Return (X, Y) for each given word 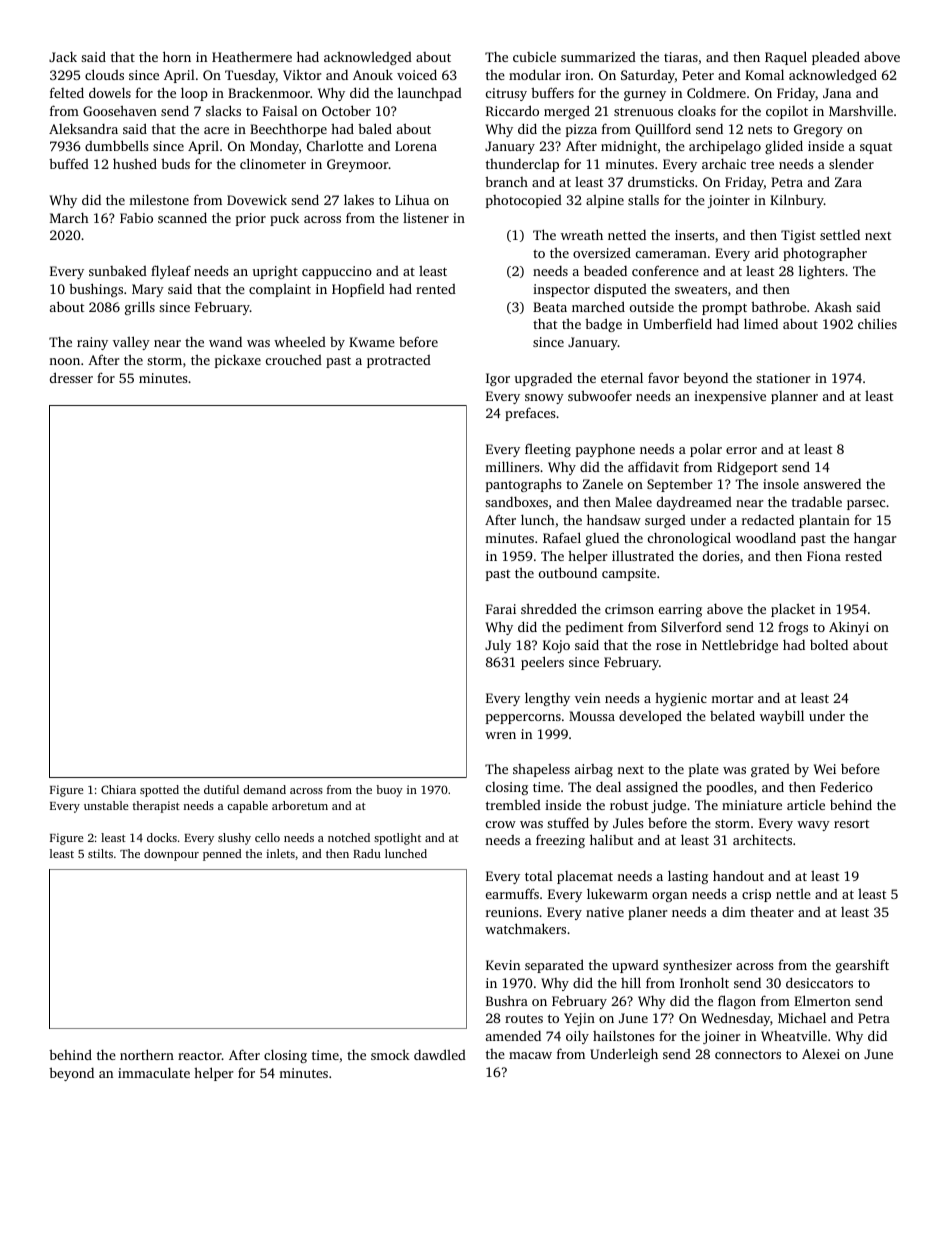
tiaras (681, 57)
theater (772, 912)
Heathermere (252, 57)
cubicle (534, 56)
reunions (512, 912)
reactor (200, 1056)
